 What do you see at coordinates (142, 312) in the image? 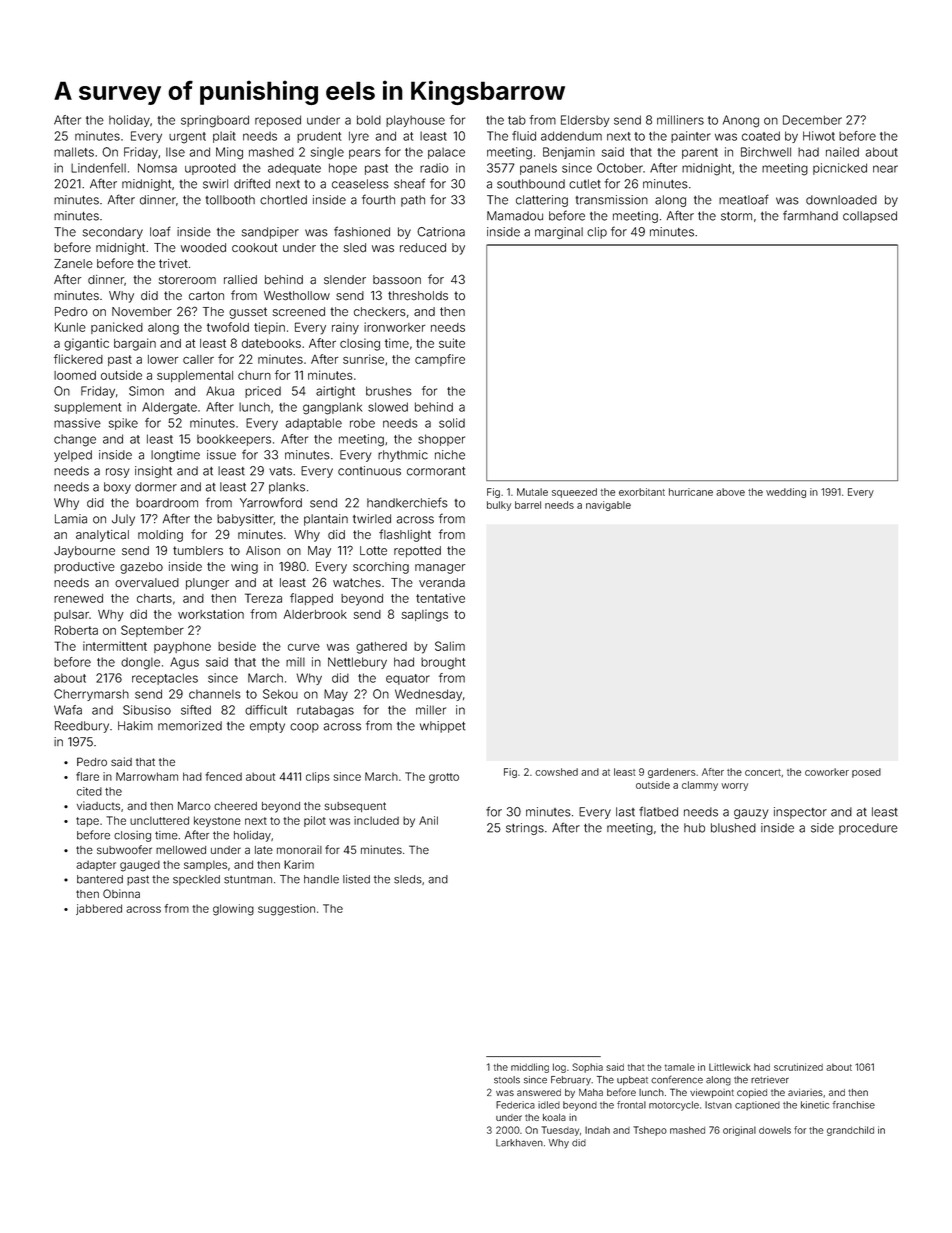
I see `November` at bounding box center [142, 312].
